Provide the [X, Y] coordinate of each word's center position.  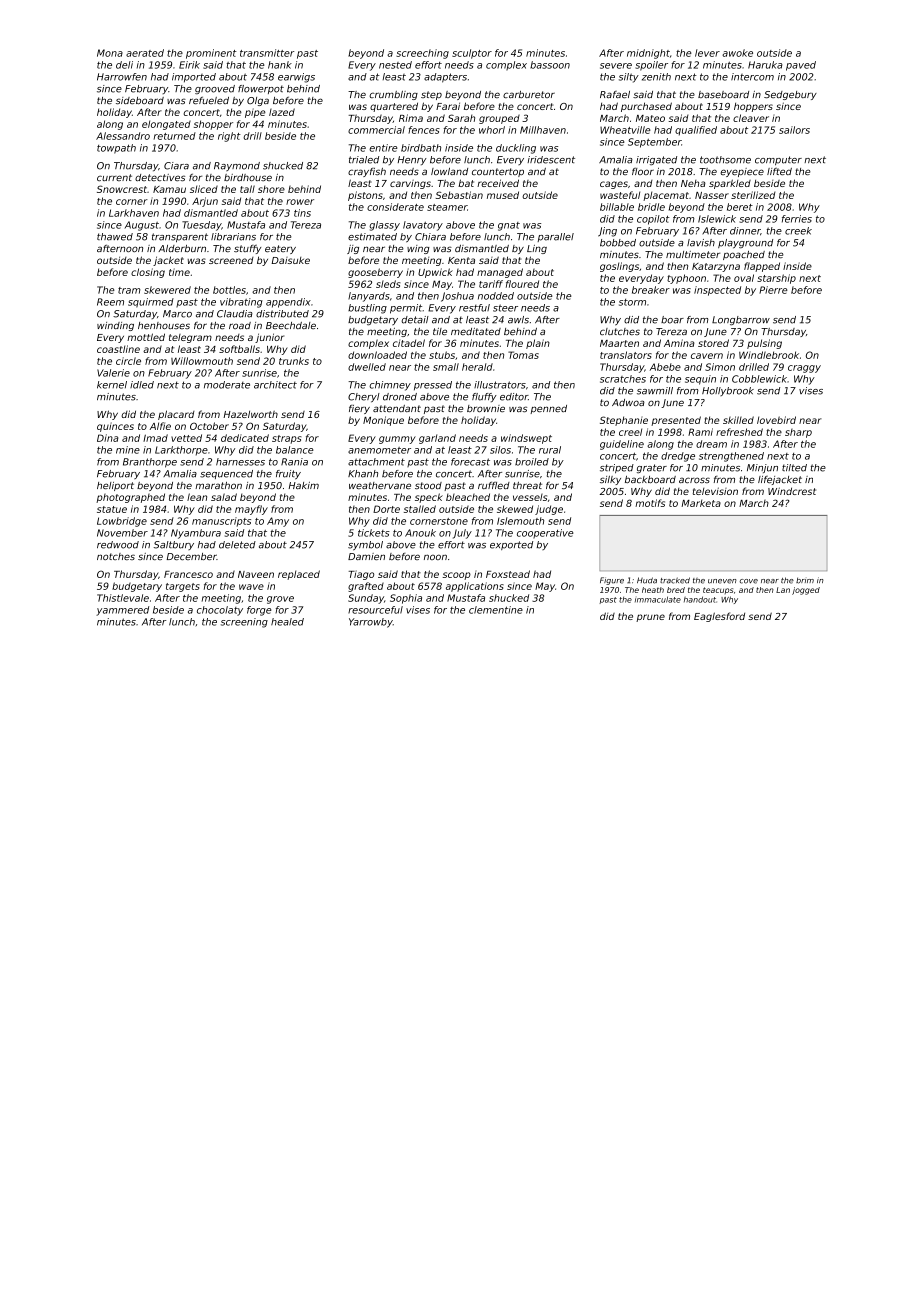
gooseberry [375, 273]
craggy [804, 369]
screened [231, 260]
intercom [752, 77]
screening [244, 623]
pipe [255, 113]
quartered [394, 107]
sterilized [753, 195]
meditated [476, 331]
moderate [227, 385]
